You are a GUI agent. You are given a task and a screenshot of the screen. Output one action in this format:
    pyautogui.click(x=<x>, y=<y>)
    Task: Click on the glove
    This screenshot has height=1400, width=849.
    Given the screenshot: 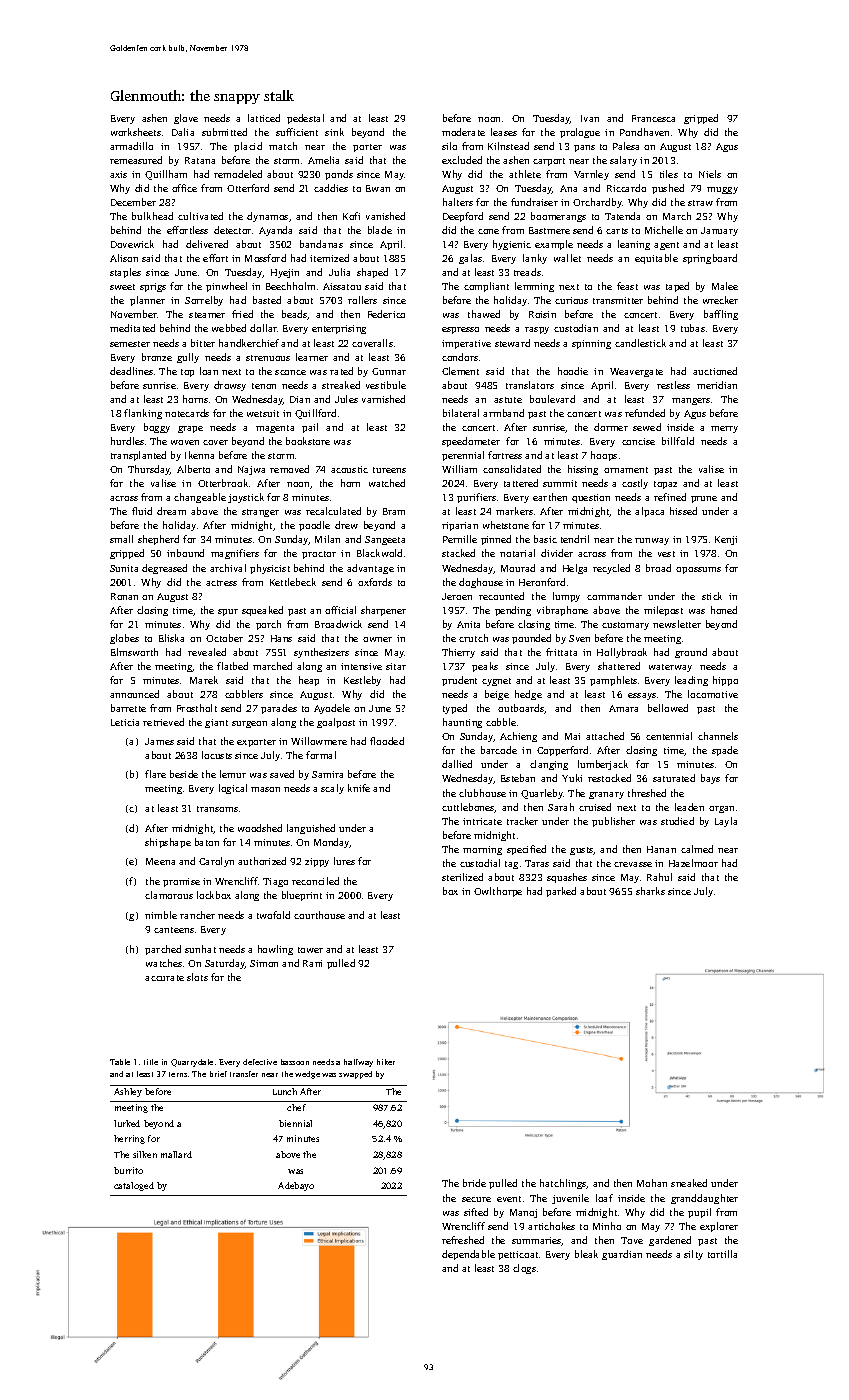 What is the action you would take?
    pyautogui.click(x=186, y=119)
